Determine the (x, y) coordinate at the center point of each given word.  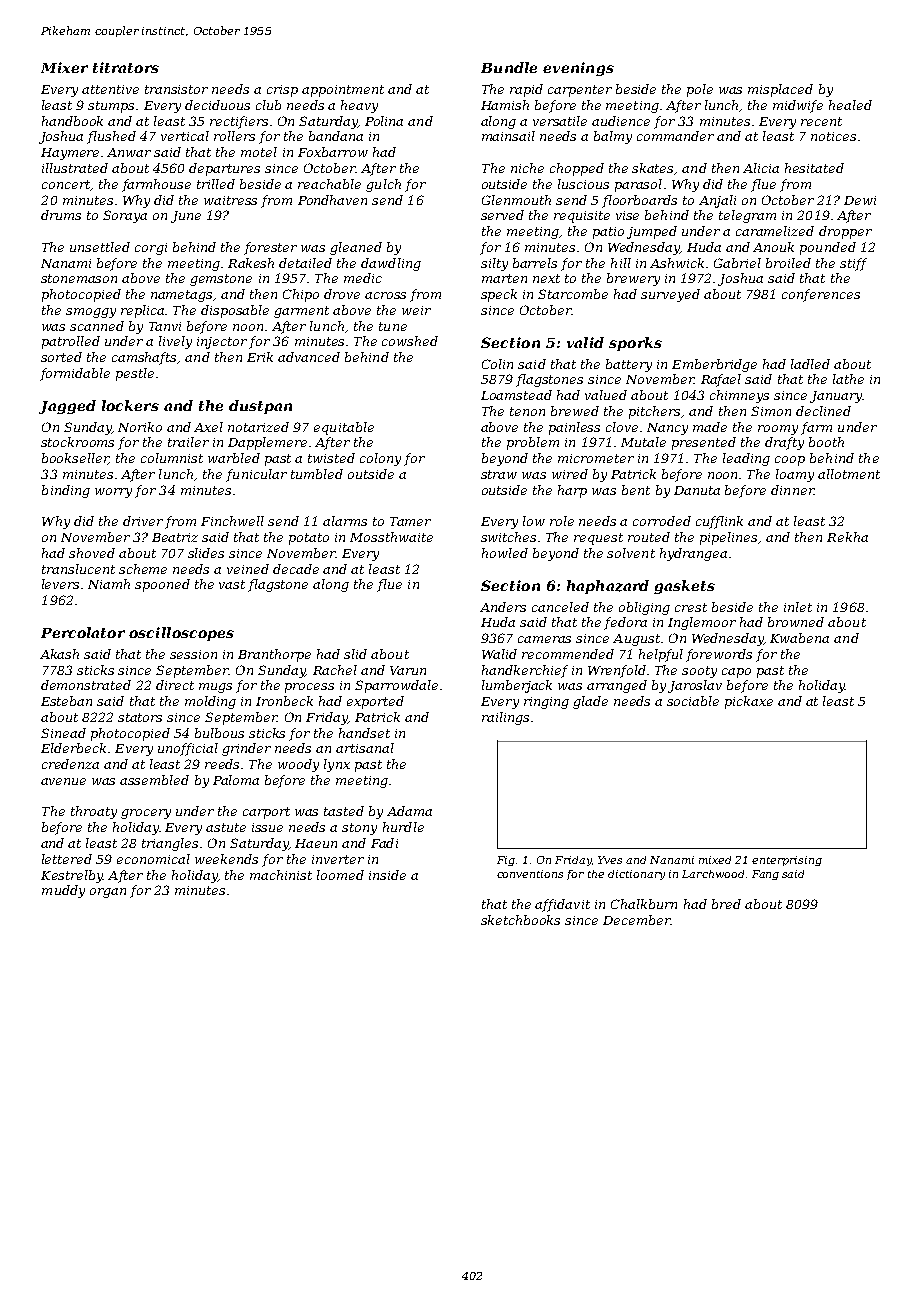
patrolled (71, 342)
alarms (345, 521)
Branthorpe (274, 655)
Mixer (64, 67)
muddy (63, 891)
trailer (188, 442)
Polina (384, 121)
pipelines (728, 538)
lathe (848, 379)
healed (850, 105)
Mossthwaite (391, 537)
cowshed (410, 341)
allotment (849, 474)
